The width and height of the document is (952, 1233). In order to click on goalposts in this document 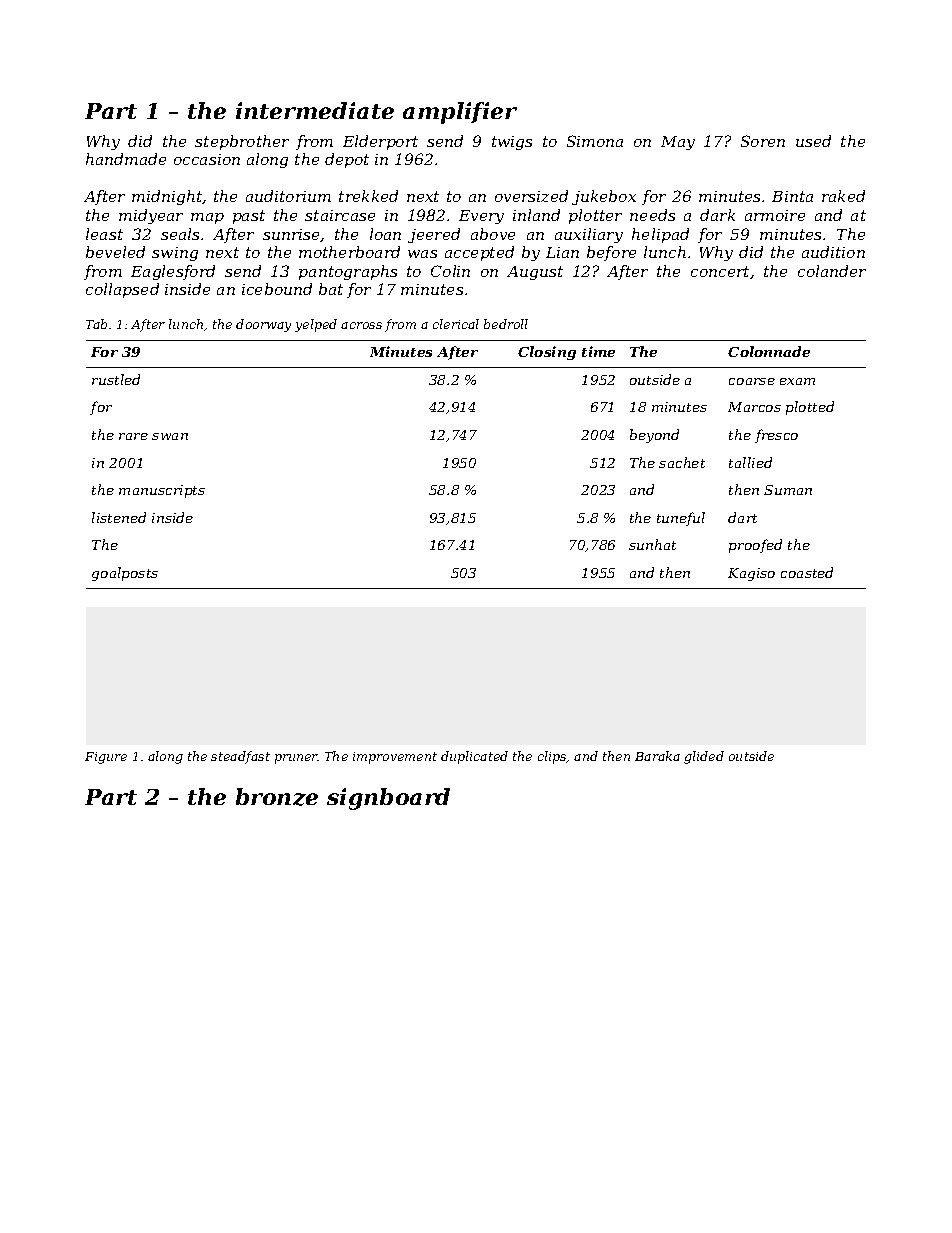, I will do `click(125, 574)`.
